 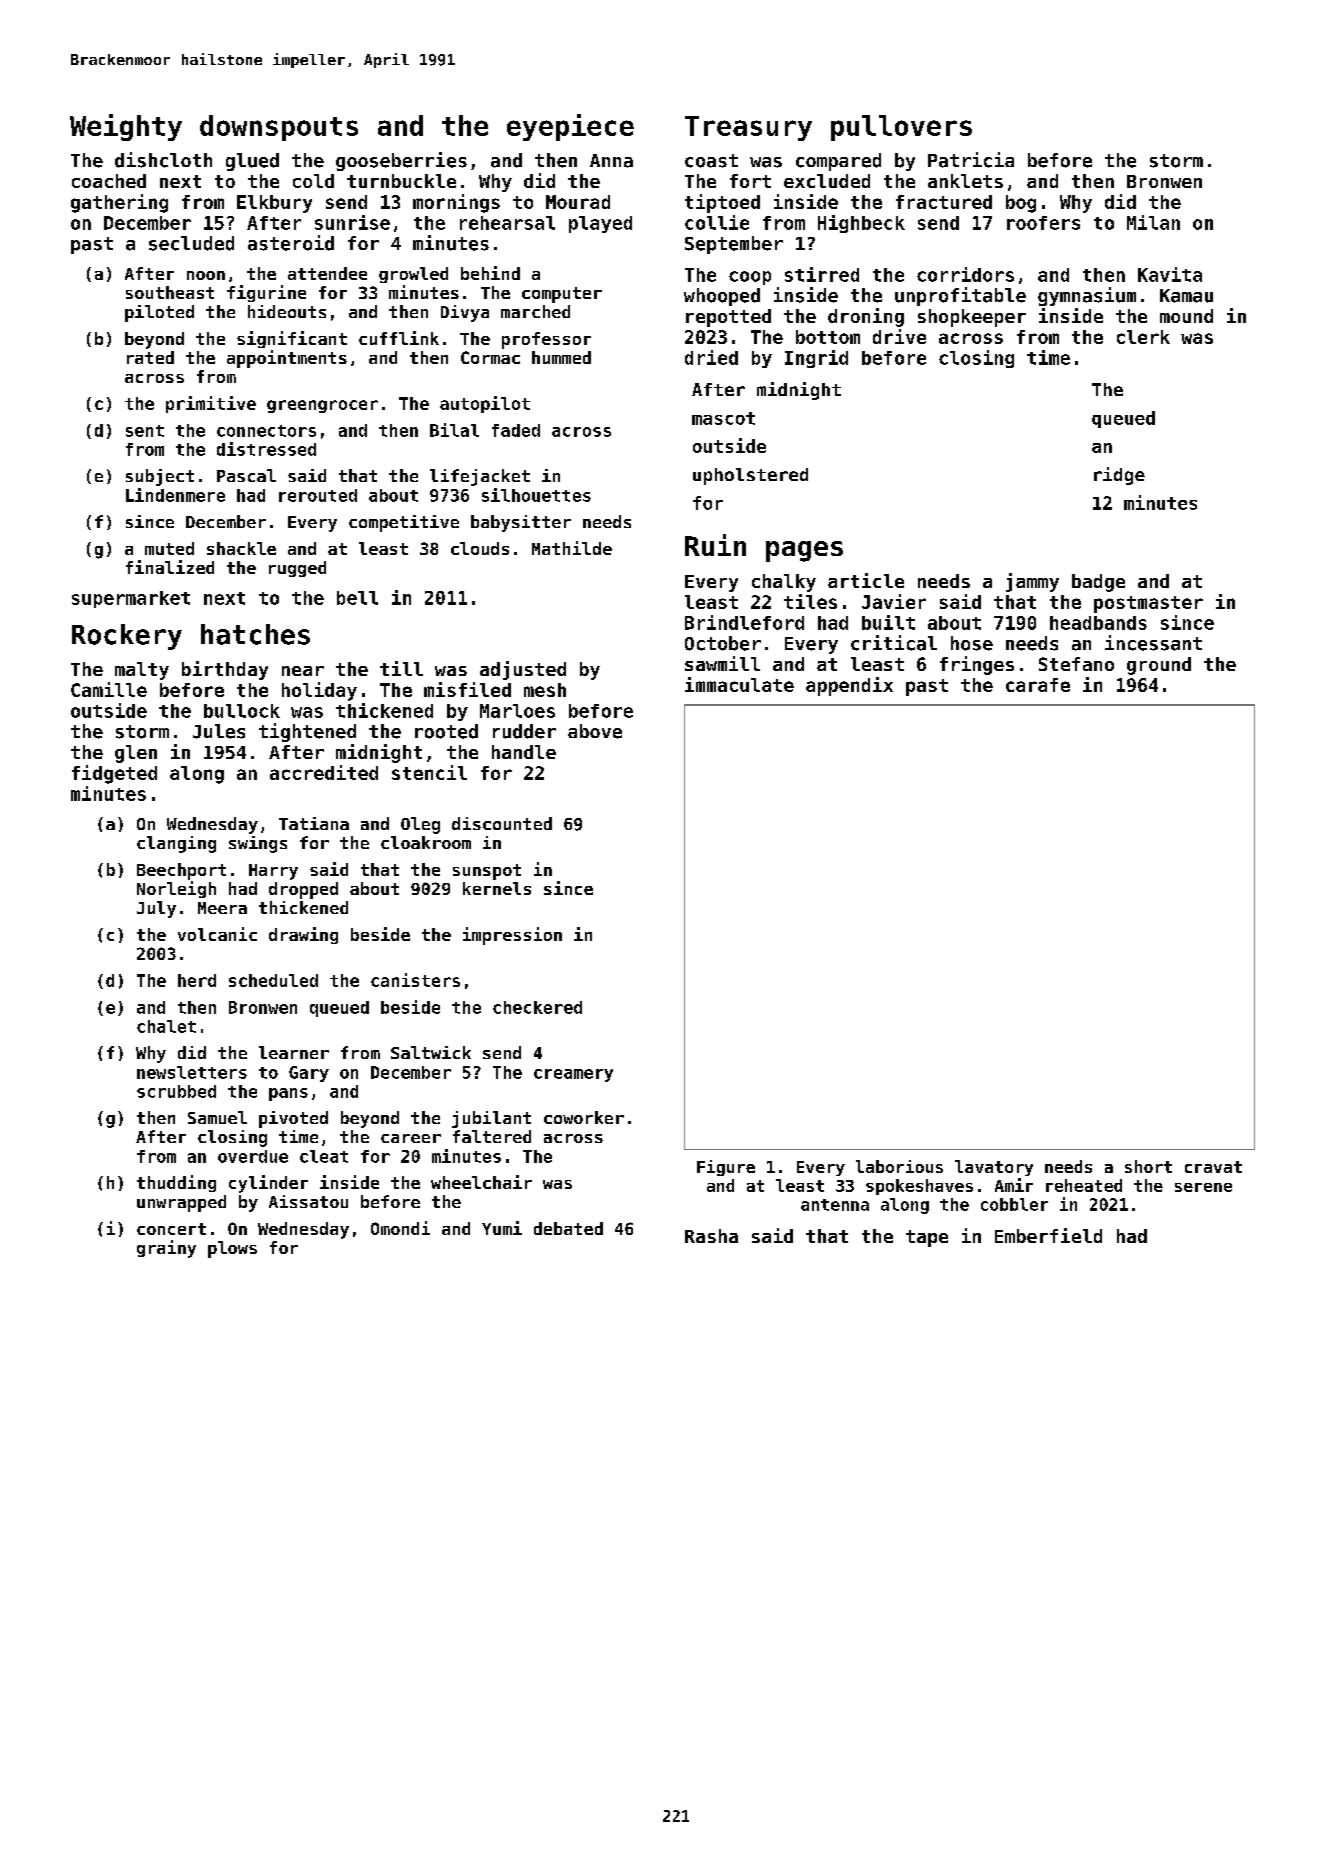 I want to click on distressed, so click(x=266, y=449).
